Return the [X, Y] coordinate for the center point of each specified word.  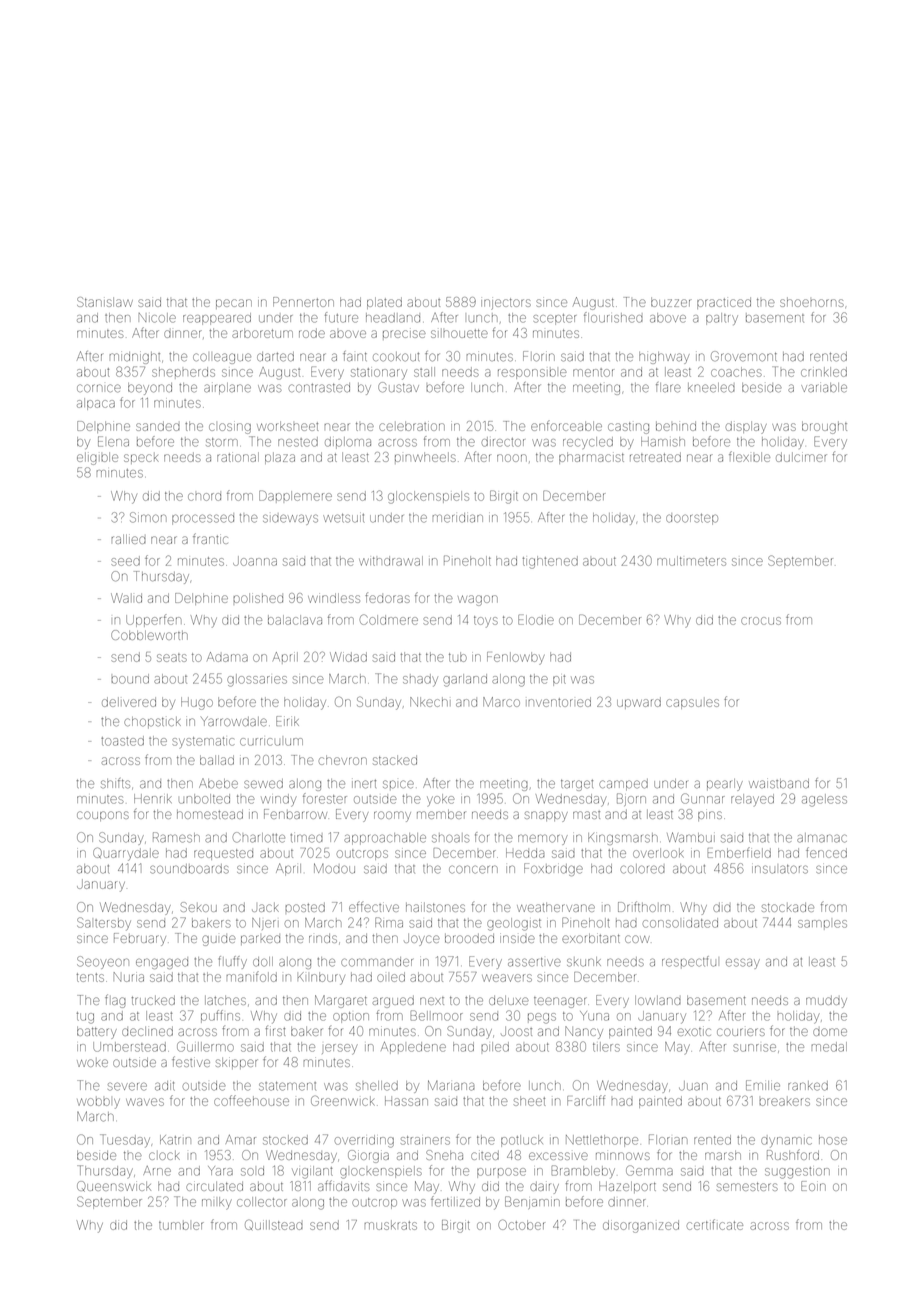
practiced [724, 303]
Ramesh [176, 837]
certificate [715, 1224]
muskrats [391, 1225]
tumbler [181, 1225]
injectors [506, 304]
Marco [501, 702]
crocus [761, 621]
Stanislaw [105, 302]
